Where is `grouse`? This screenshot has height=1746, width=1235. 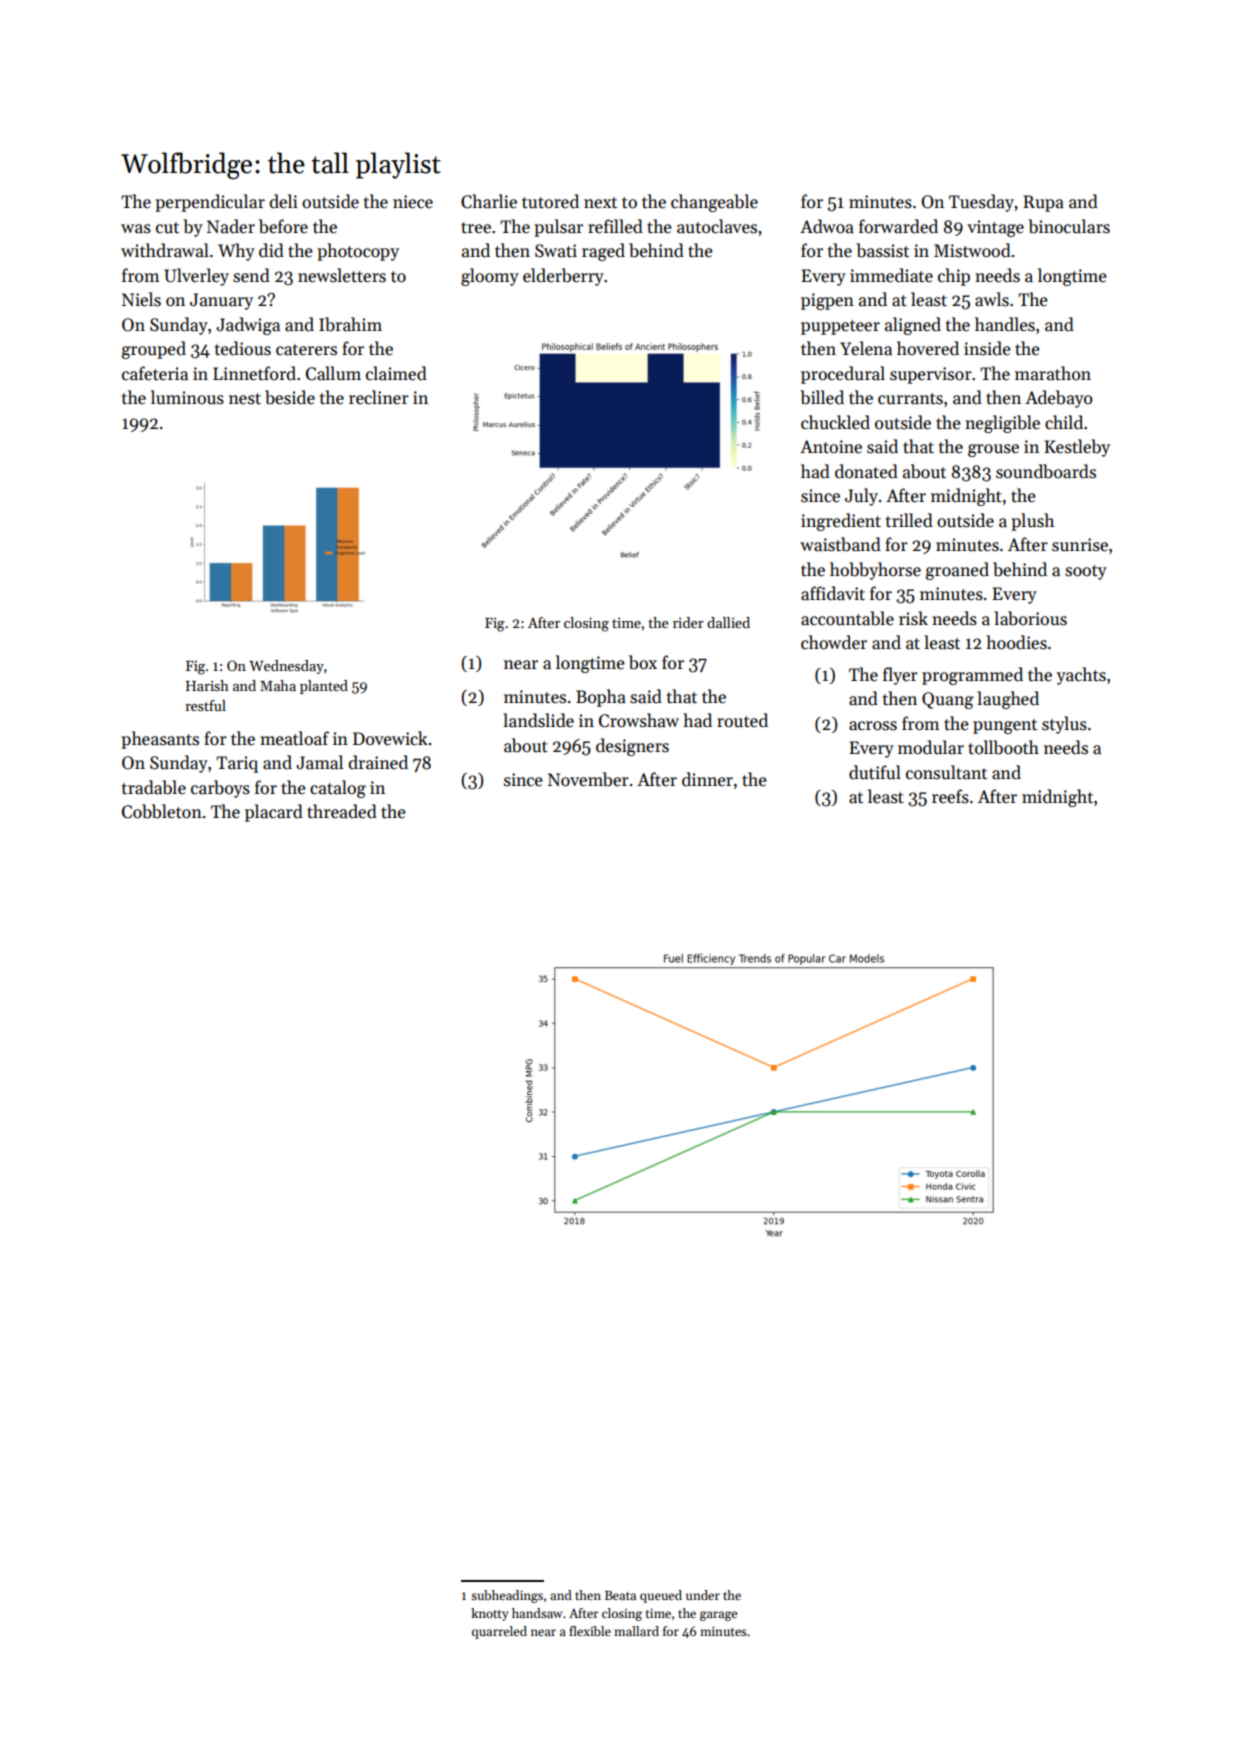
grouse is located at coordinates (993, 450).
